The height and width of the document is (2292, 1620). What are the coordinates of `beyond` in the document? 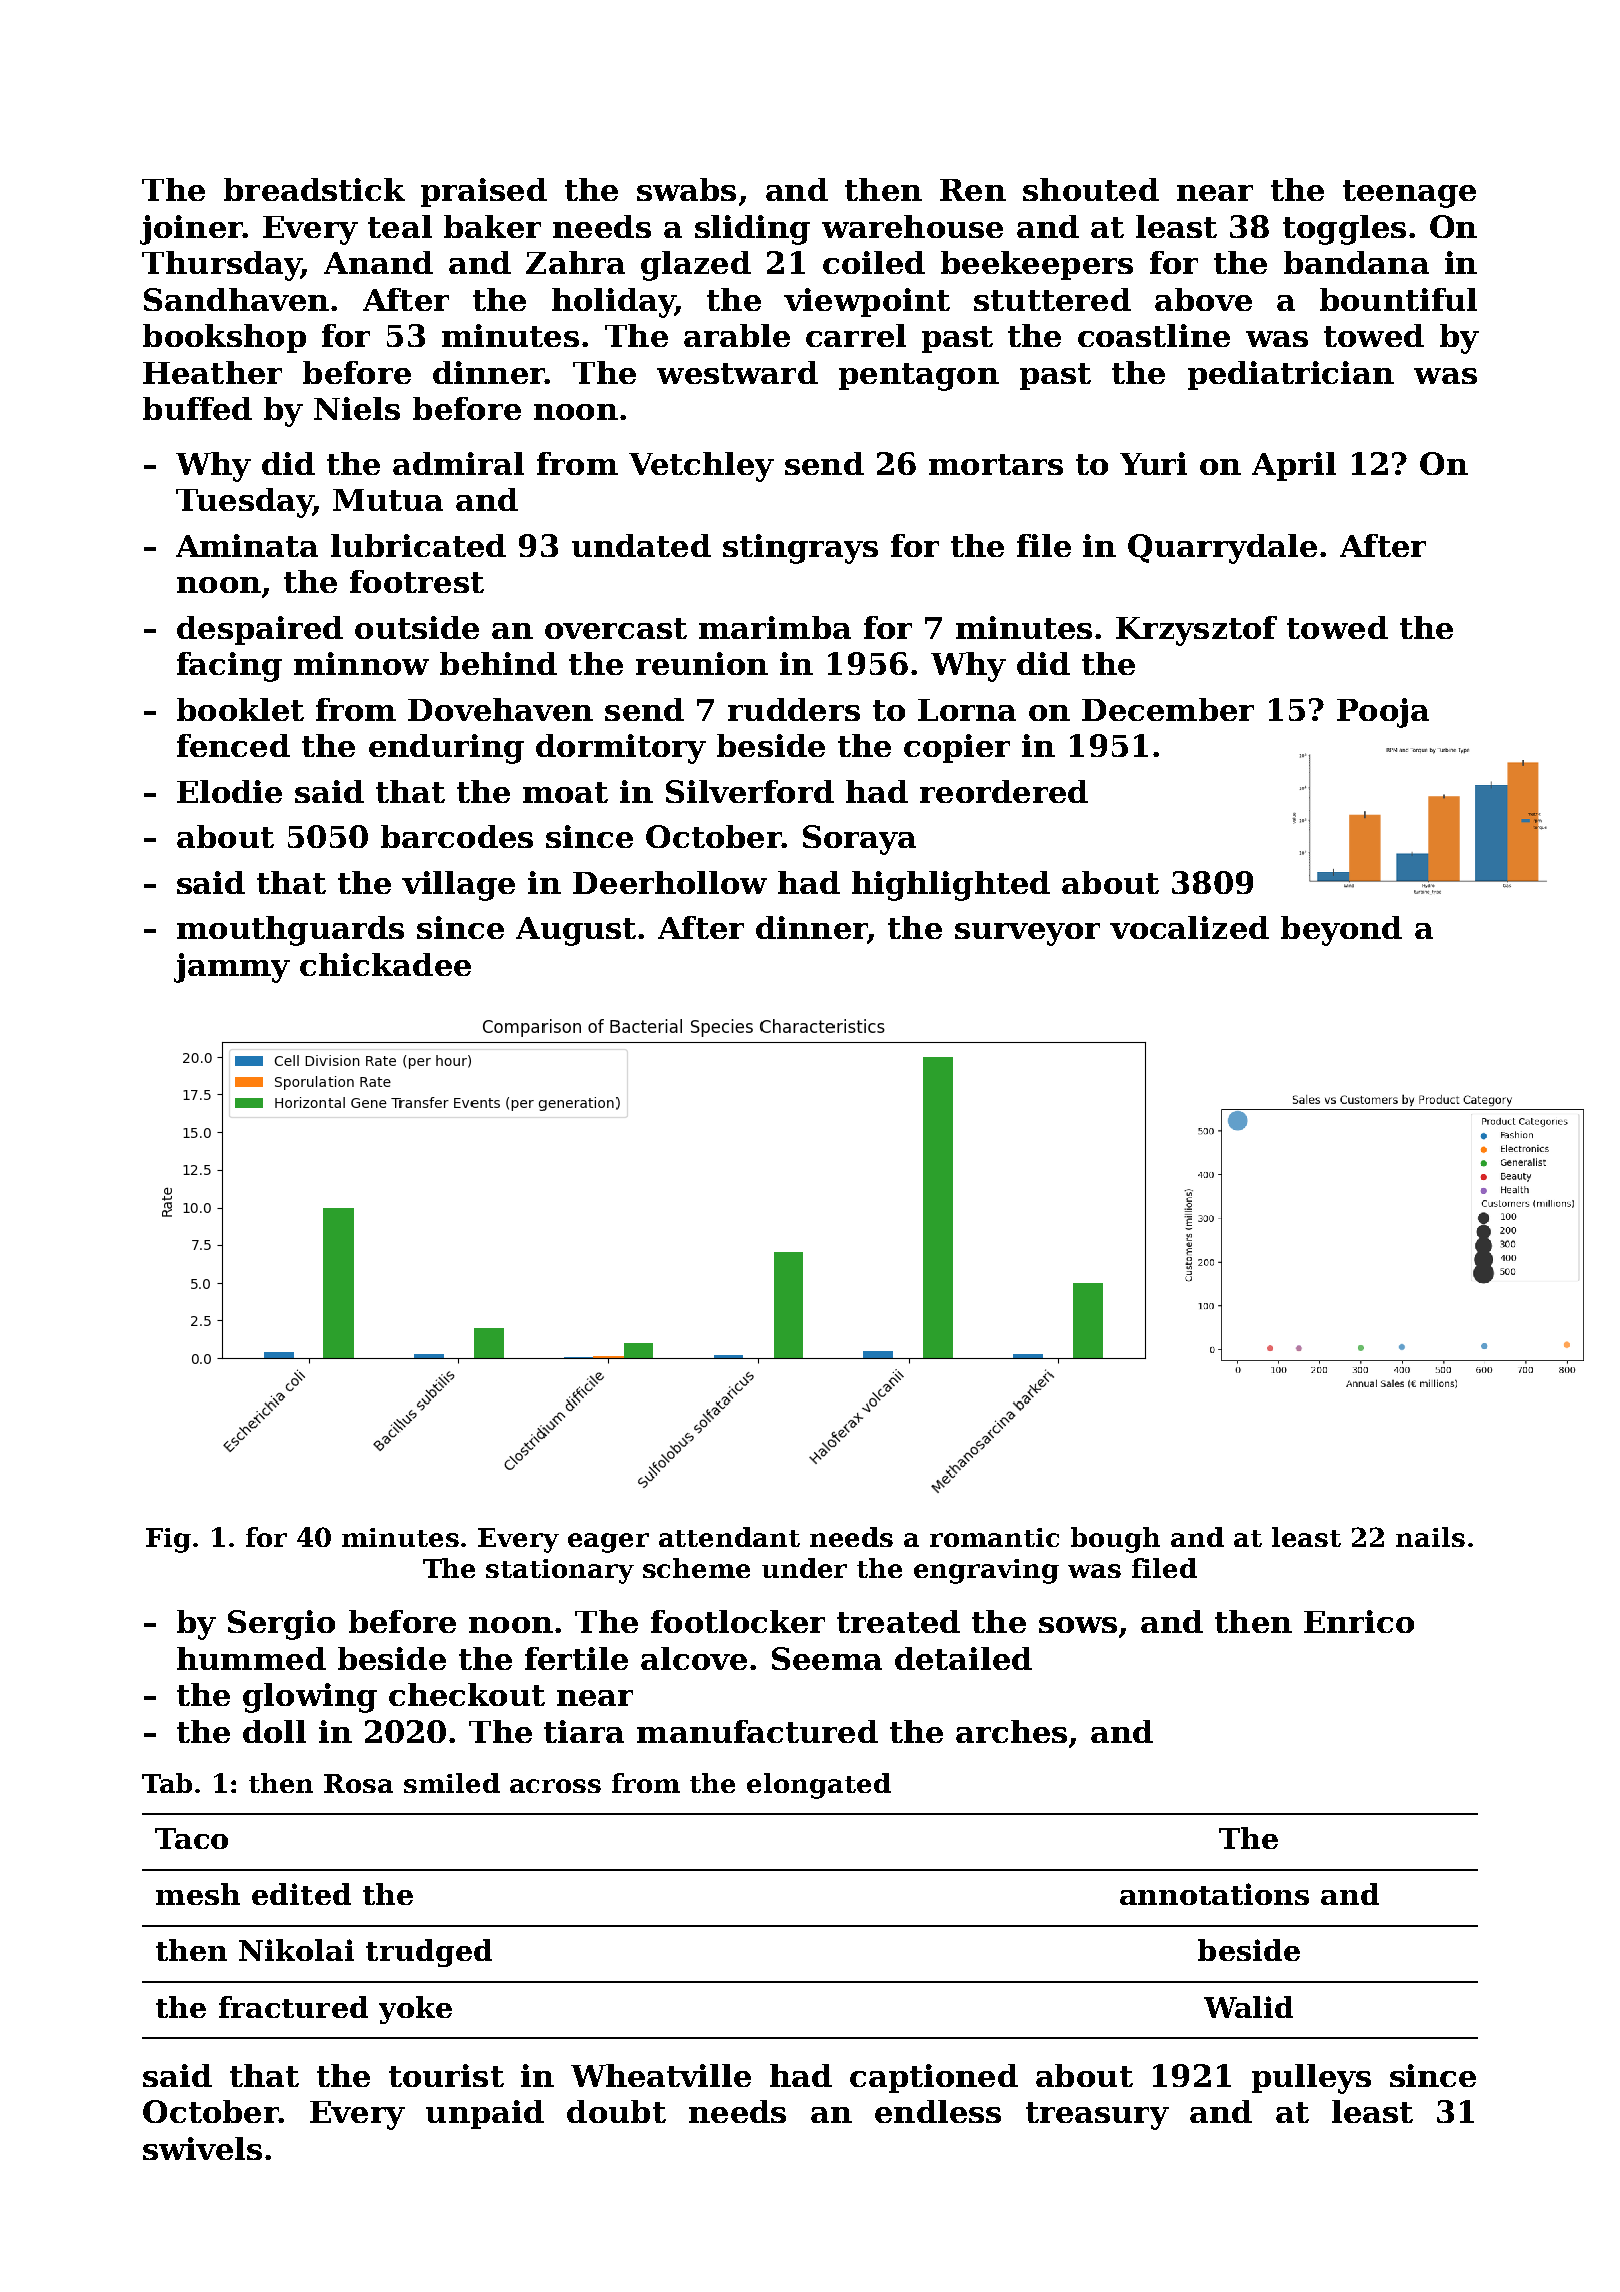 It's located at (1341, 931).
